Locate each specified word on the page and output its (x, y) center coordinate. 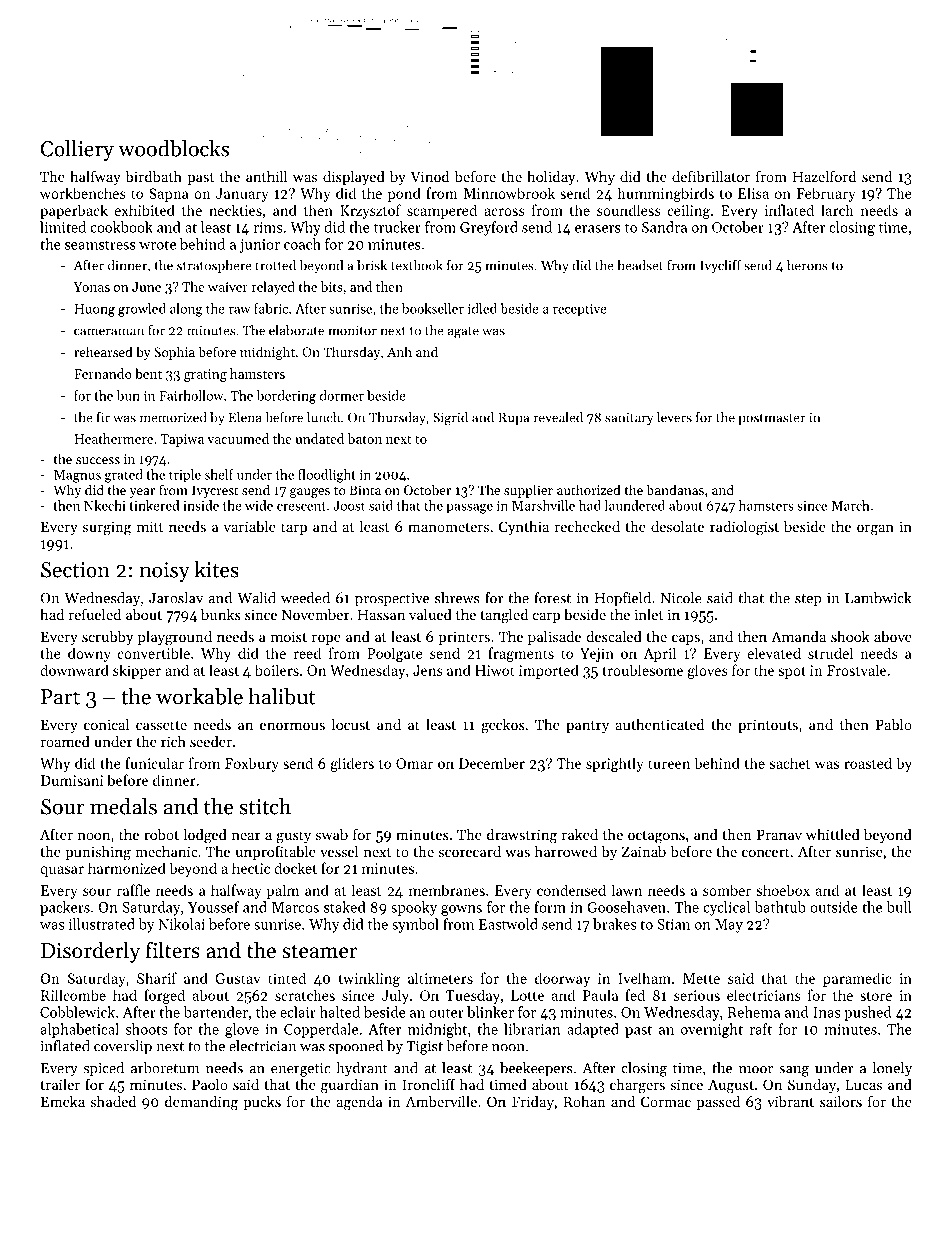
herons (807, 265)
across (504, 212)
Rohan (584, 1101)
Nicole (681, 598)
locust (351, 724)
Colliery (77, 150)
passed (718, 1103)
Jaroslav (176, 598)
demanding (201, 1103)
